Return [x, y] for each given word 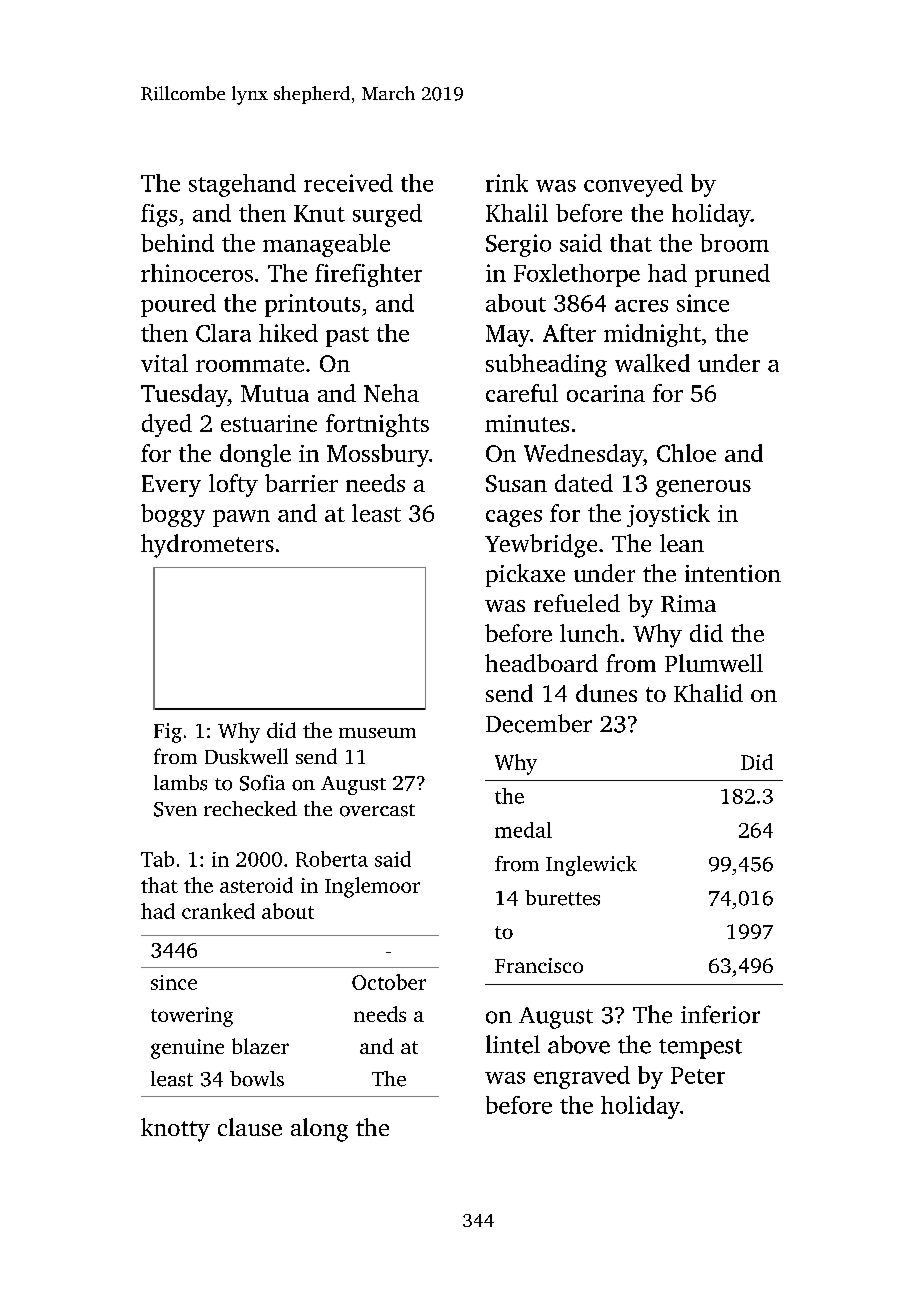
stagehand [242, 185]
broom [734, 243]
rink [507, 183]
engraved [582, 1077]
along [319, 1130]
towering [192, 1017]
